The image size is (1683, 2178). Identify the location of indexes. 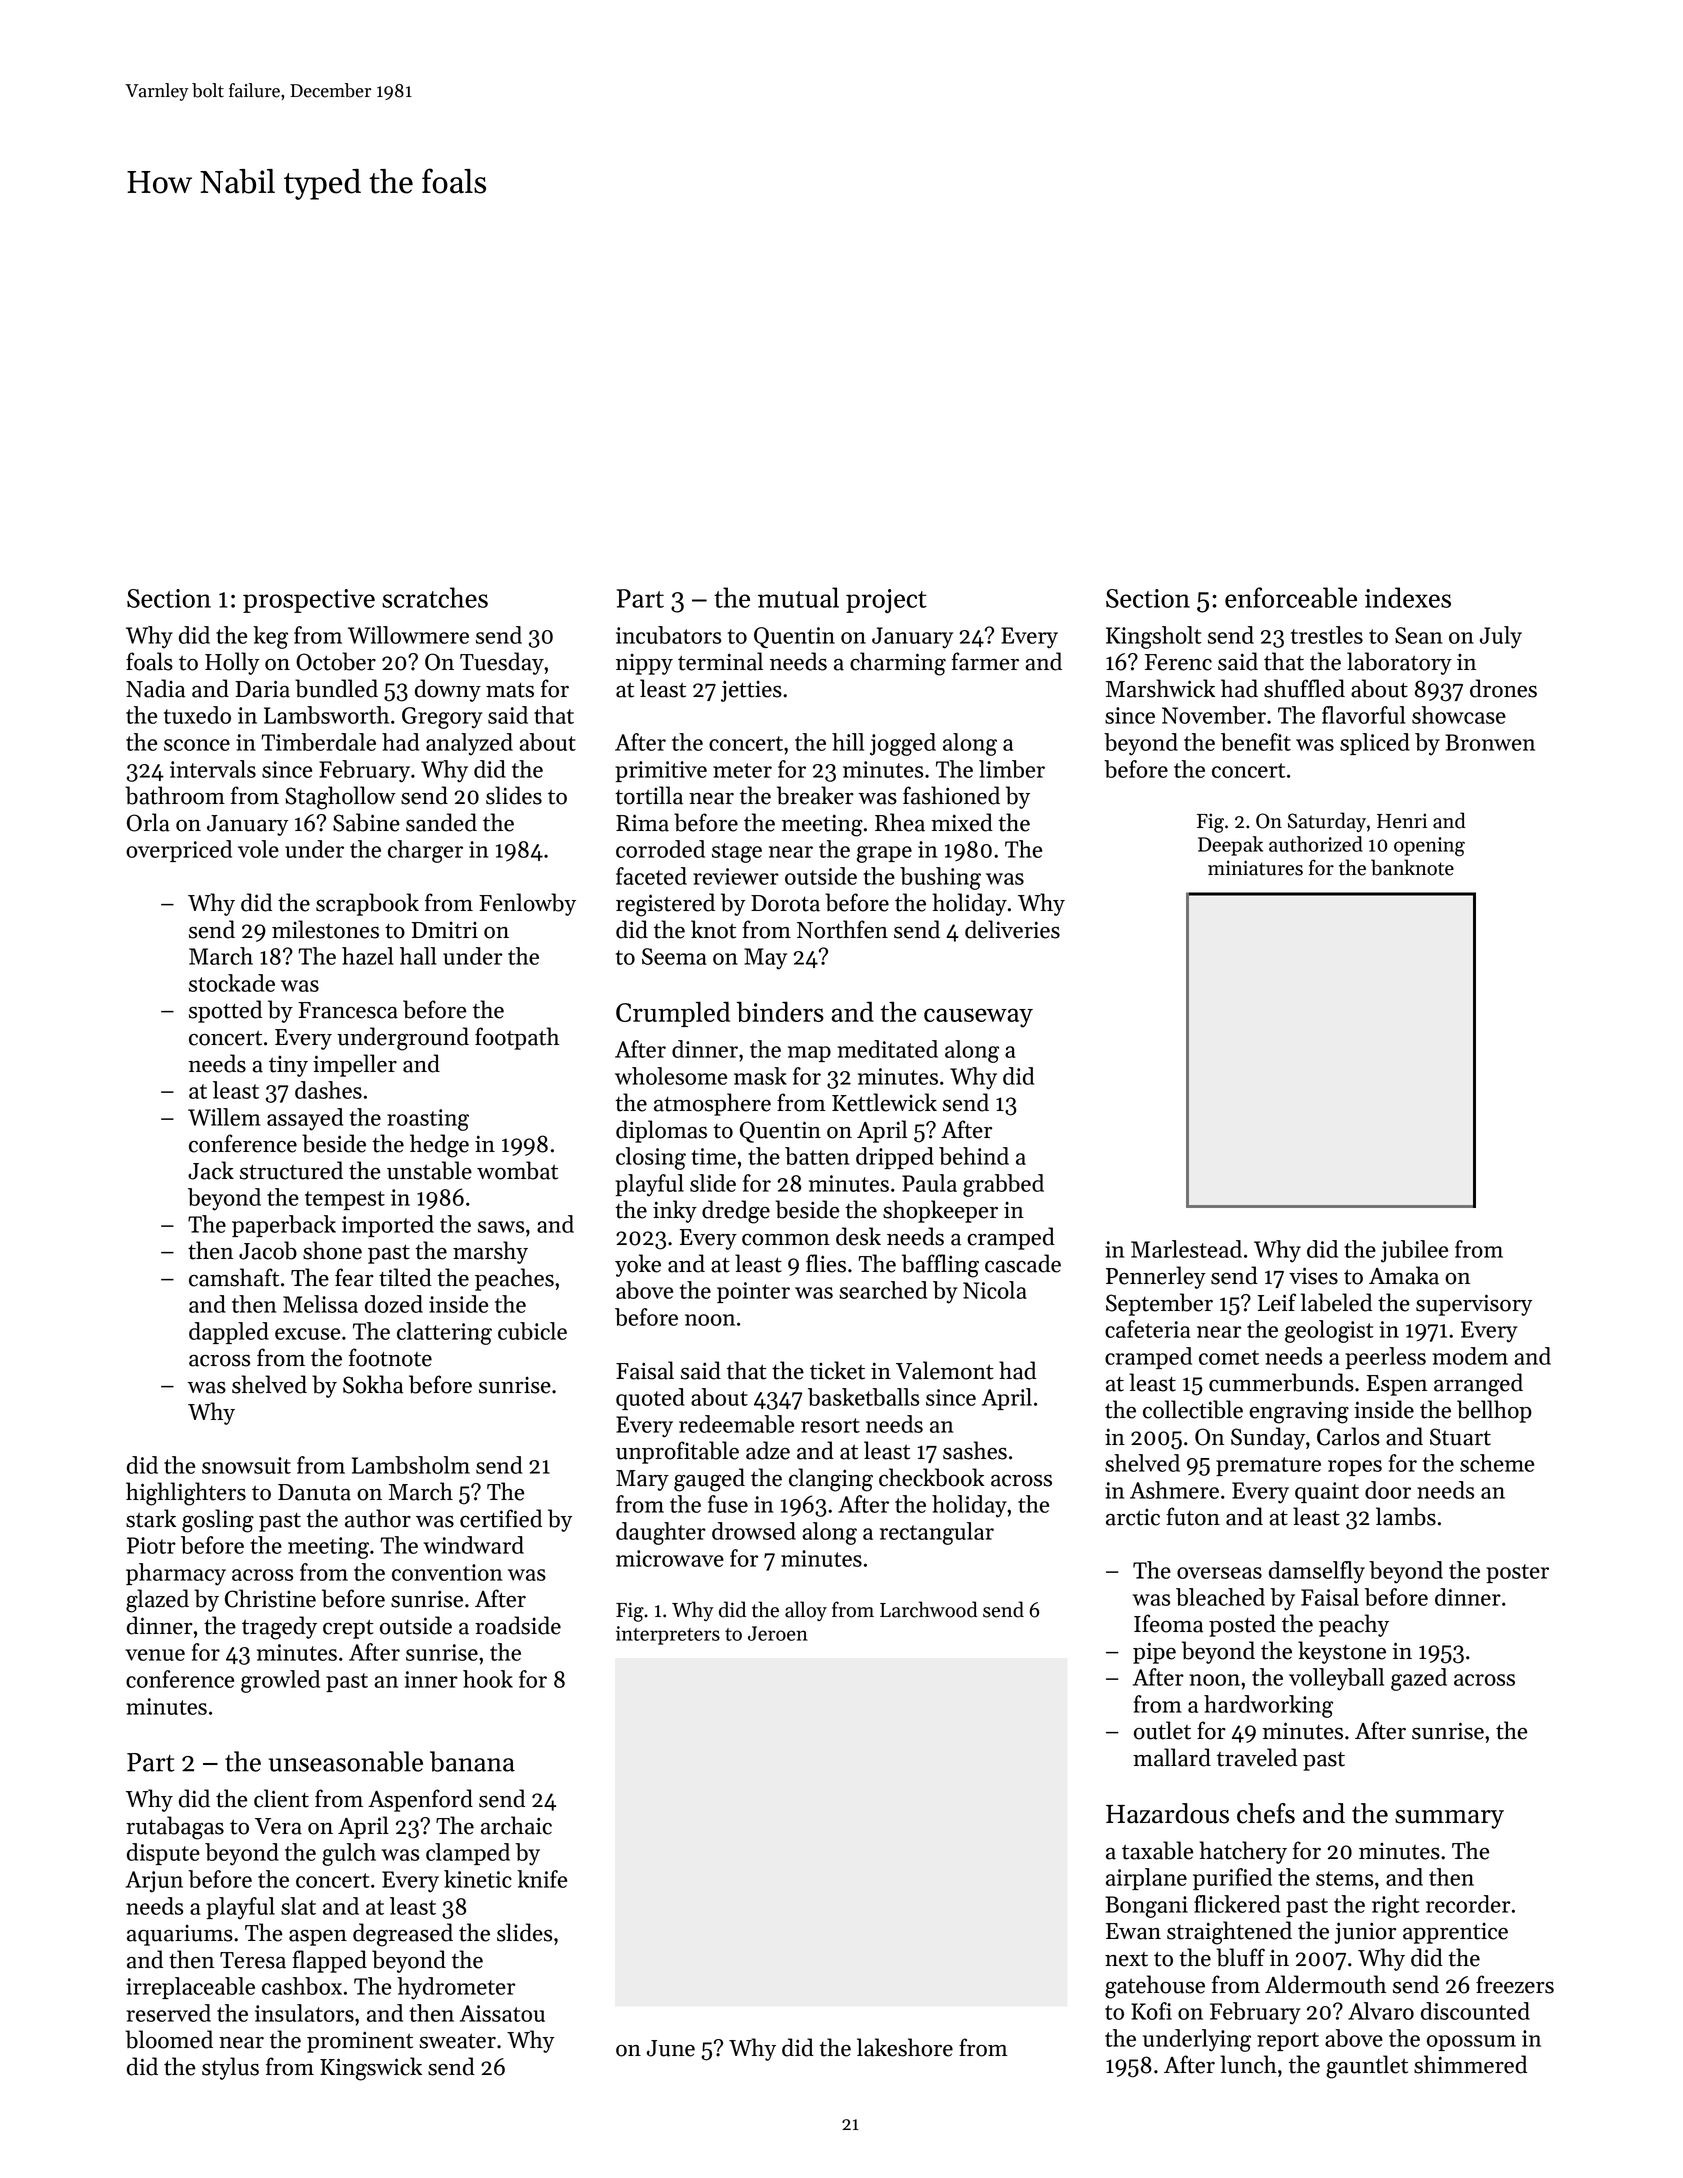
(1408, 597).
